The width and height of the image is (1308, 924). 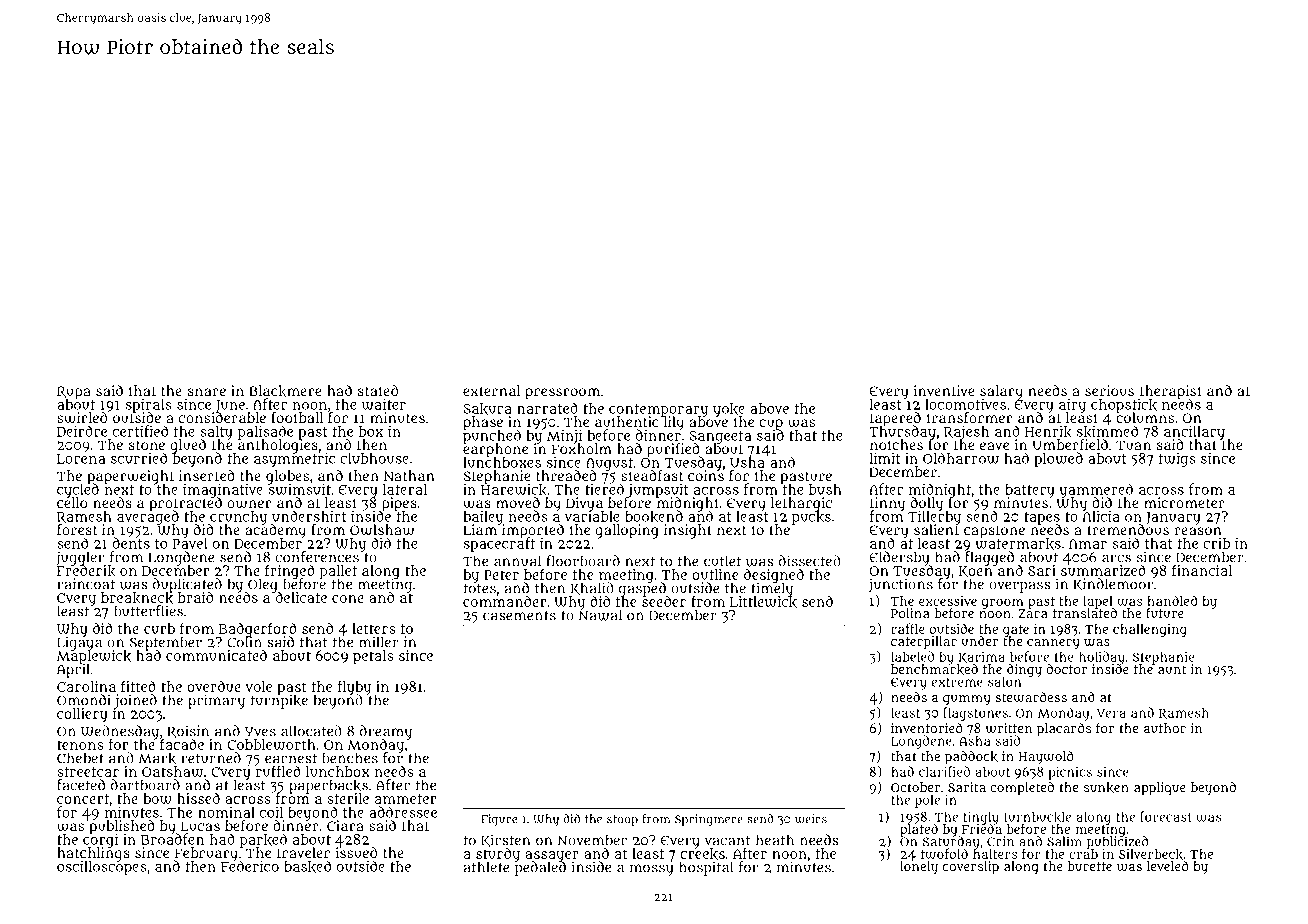 I want to click on oscilloscopes, so click(x=102, y=868).
